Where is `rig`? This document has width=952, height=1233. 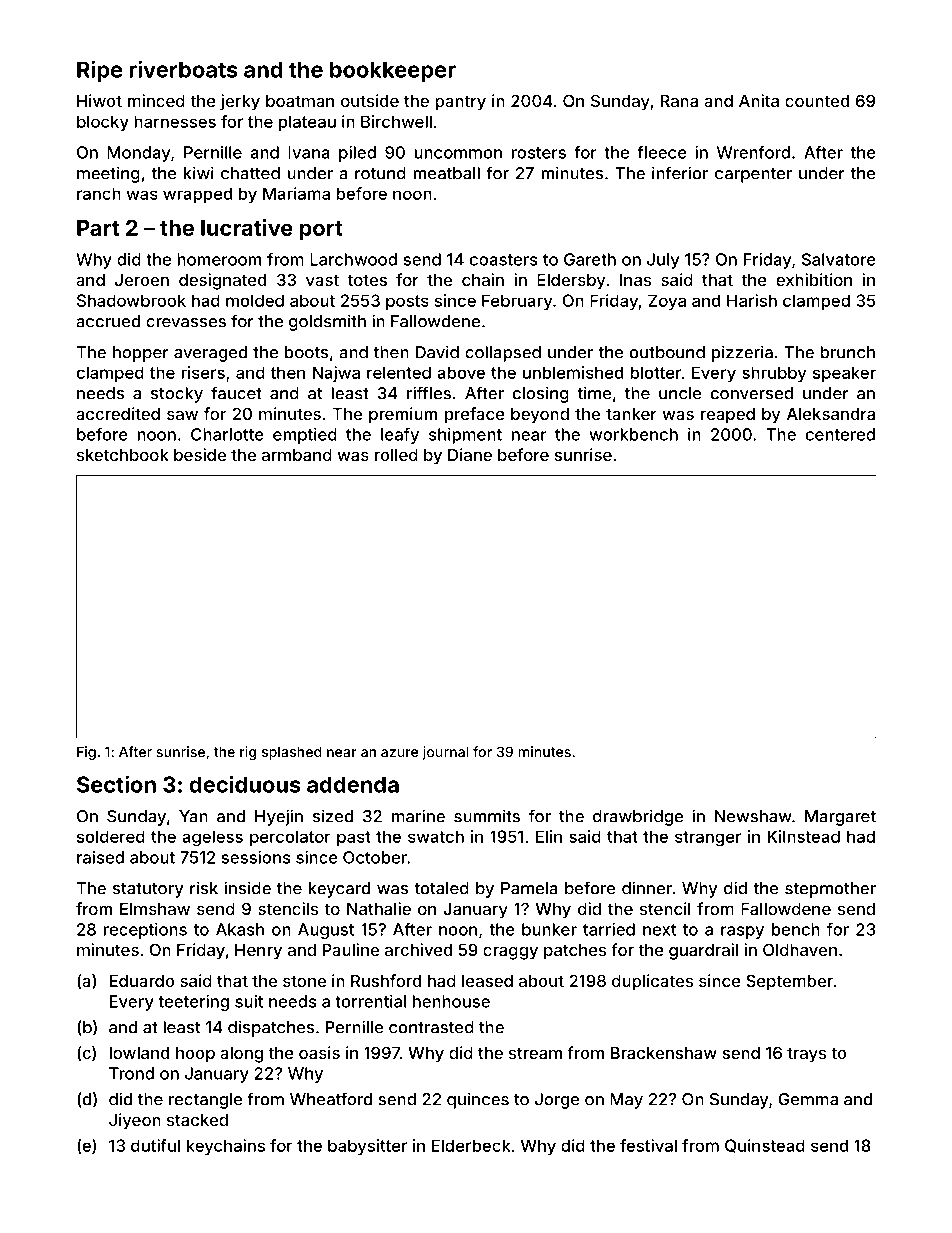 rig is located at coordinates (248, 753).
